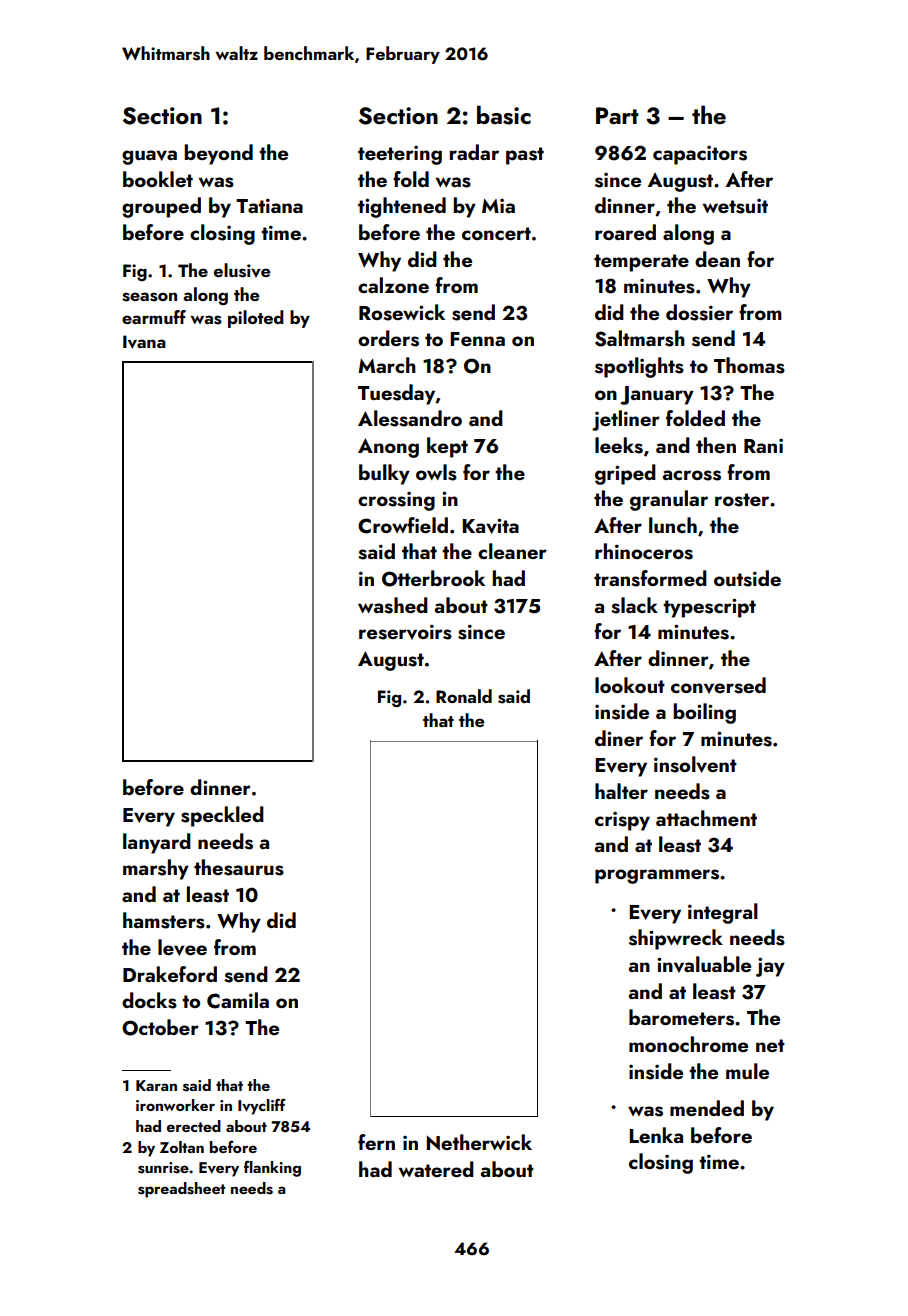 The image size is (908, 1316). I want to click on beyond, so click(218, 154).
